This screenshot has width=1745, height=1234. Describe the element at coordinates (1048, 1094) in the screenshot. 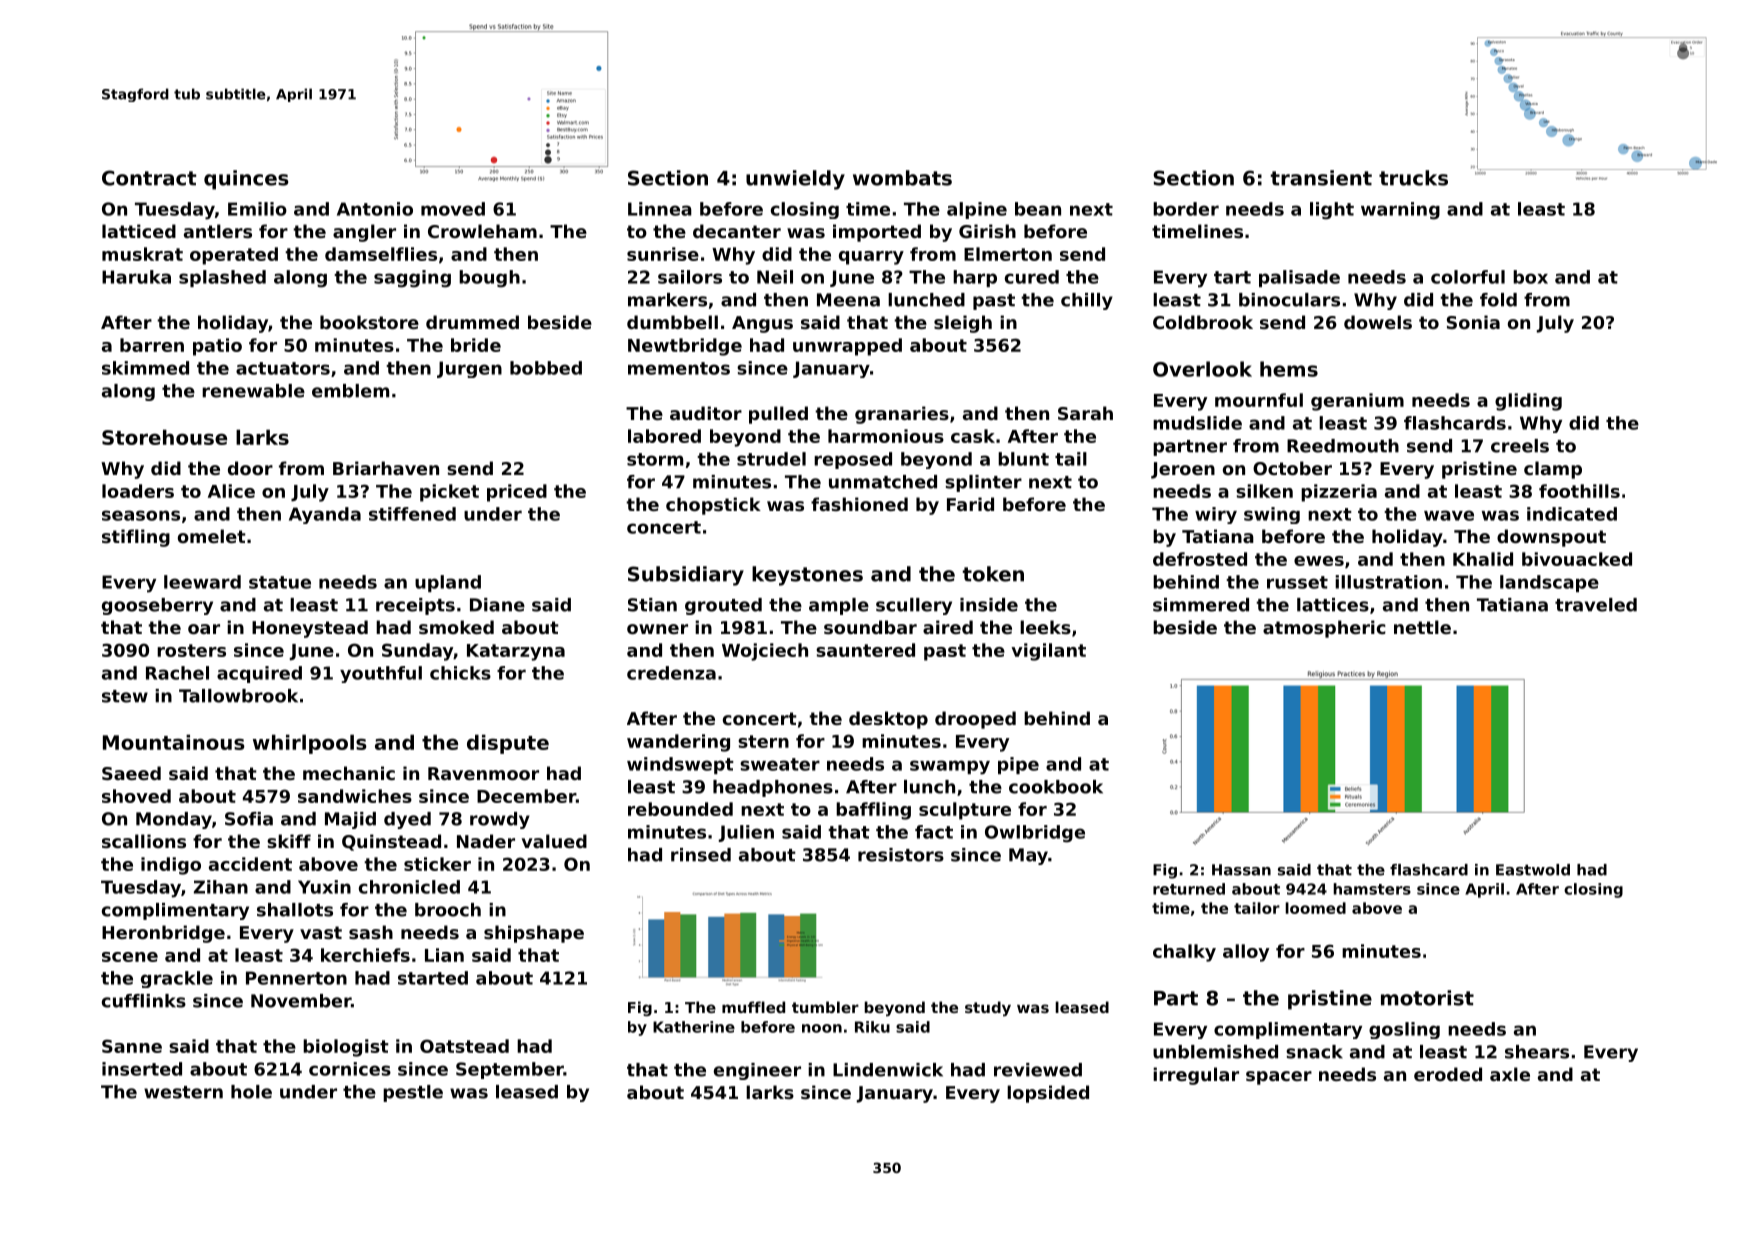

I see `lopsided` at that location.
